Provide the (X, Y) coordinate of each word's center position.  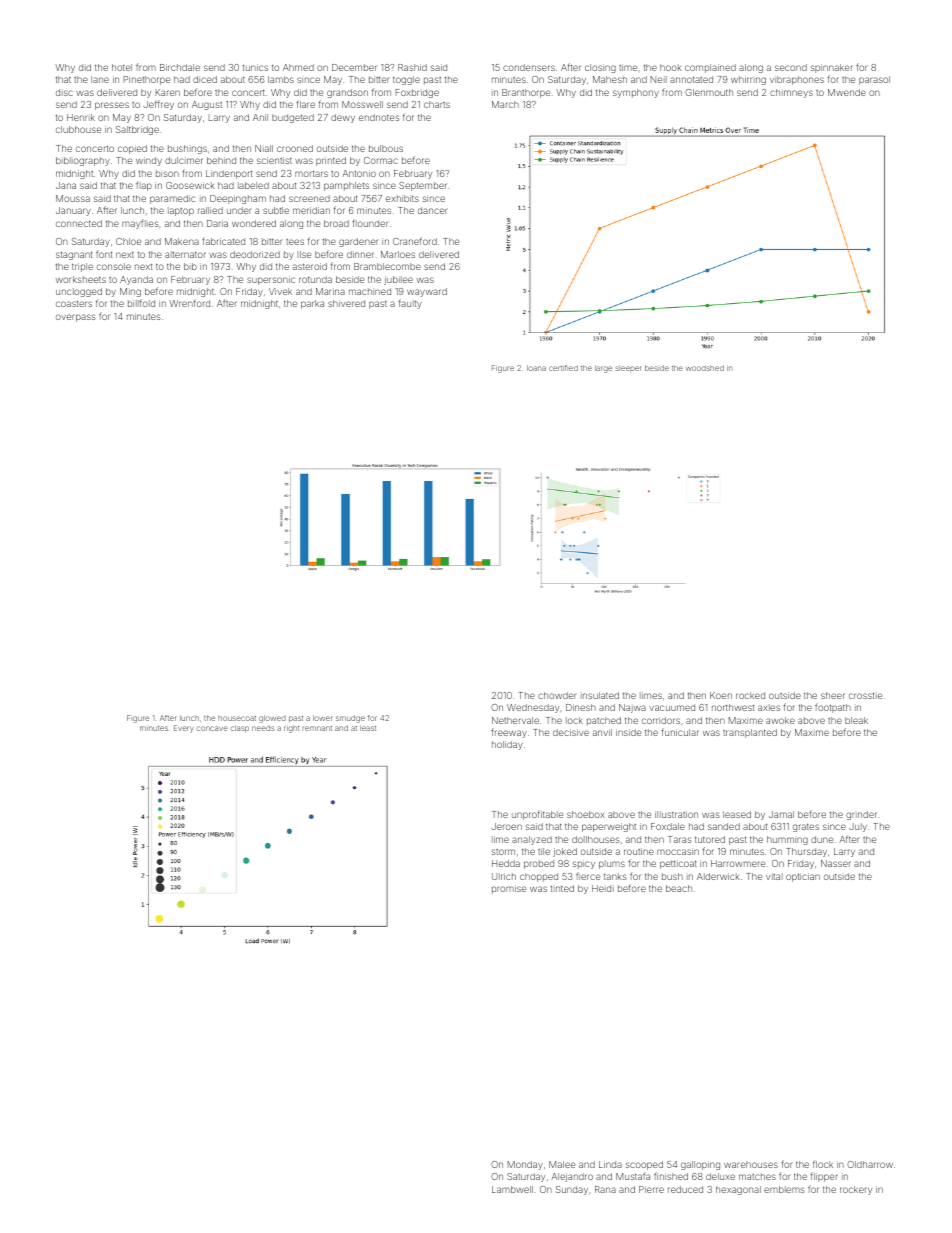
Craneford (415, 241)
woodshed (705, 368)
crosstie (865, 695)
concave (212, 728)
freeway (509, 733)
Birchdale (180, 67)
